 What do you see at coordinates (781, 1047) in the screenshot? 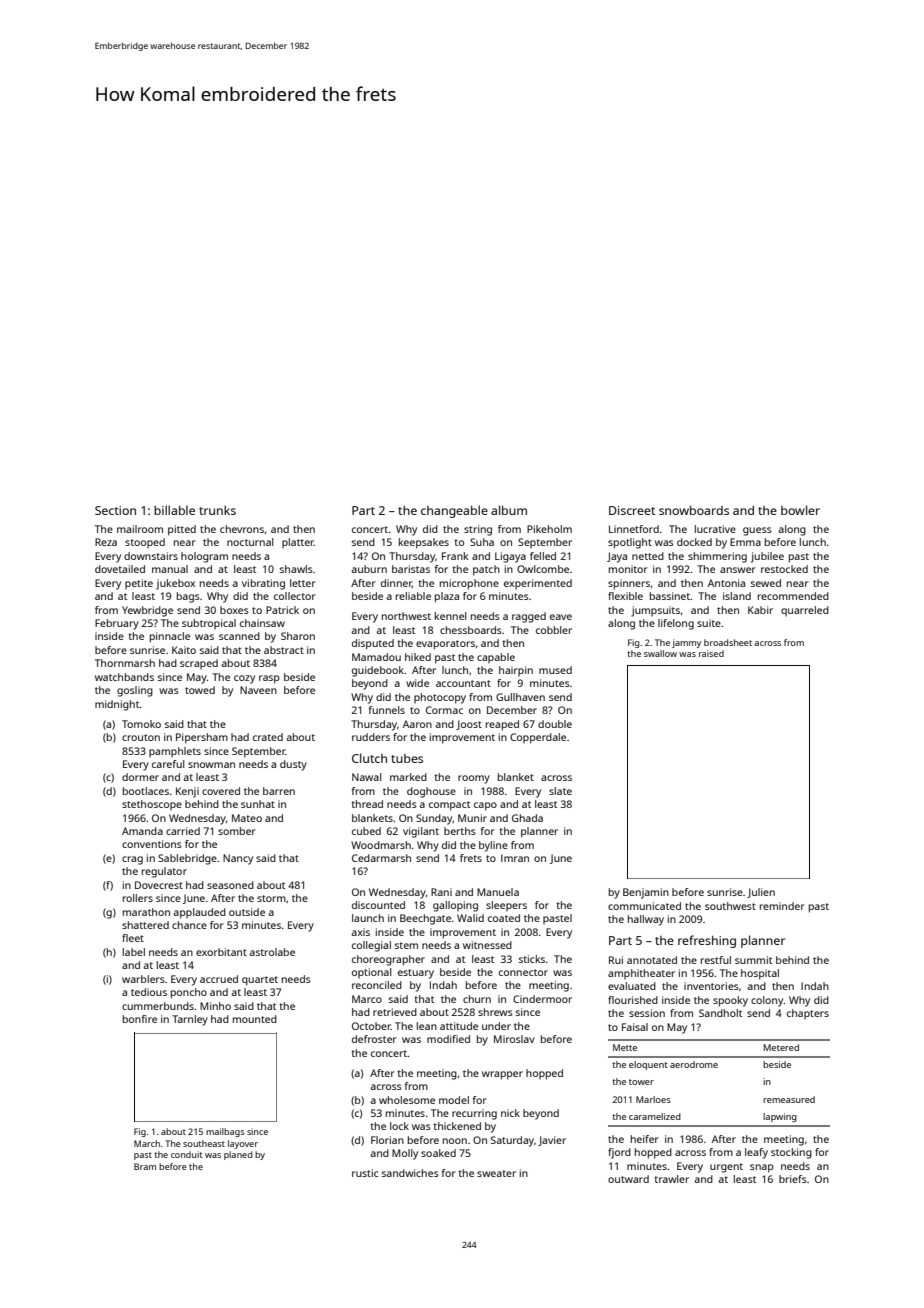
I see `Metered` at bounding box center [781, 1047].
